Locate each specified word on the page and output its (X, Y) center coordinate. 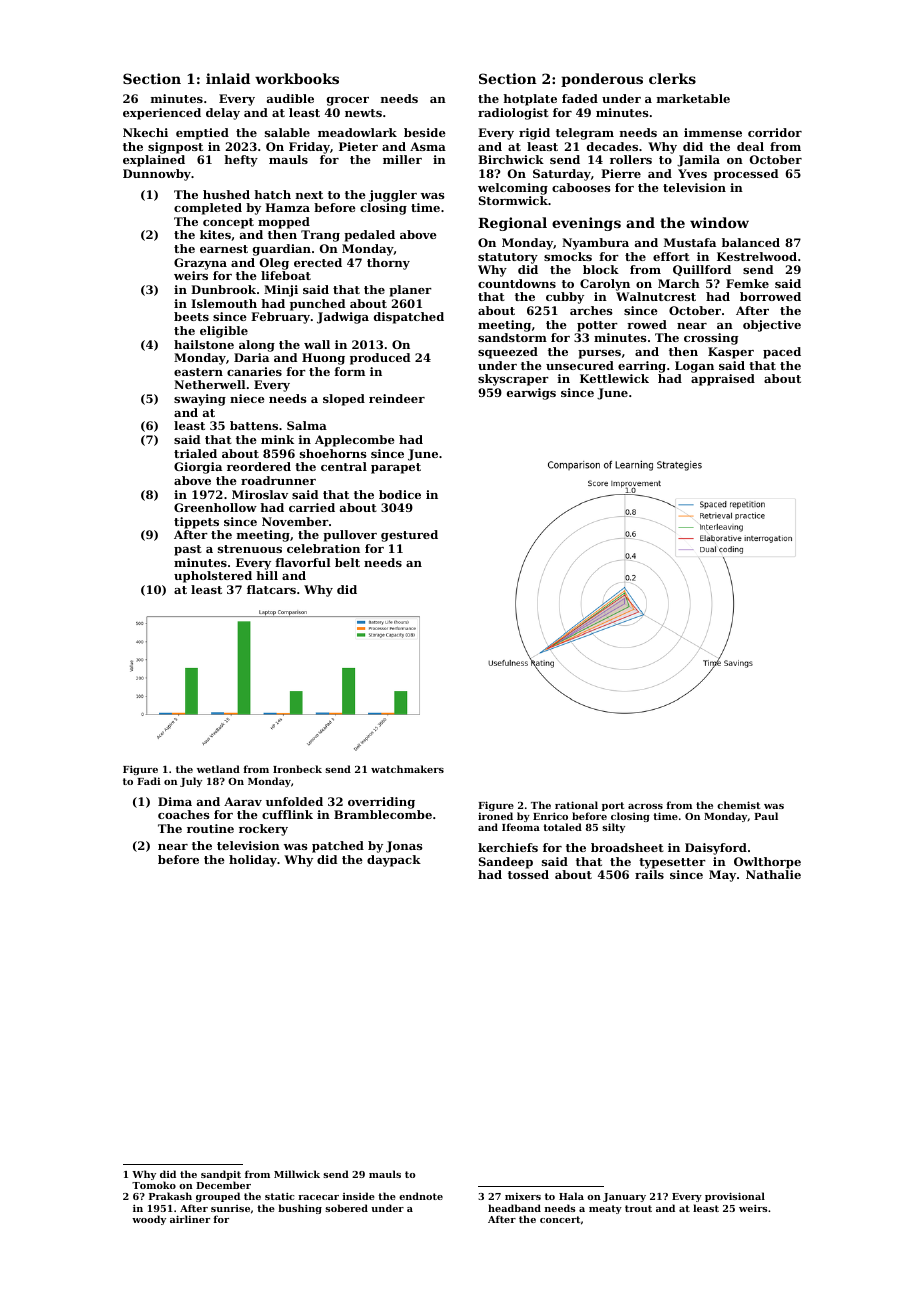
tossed (528, 874)
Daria (251, 357)
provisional (735, 1197)
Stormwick (513, 200)
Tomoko (154, 1185)
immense (713, 132)
